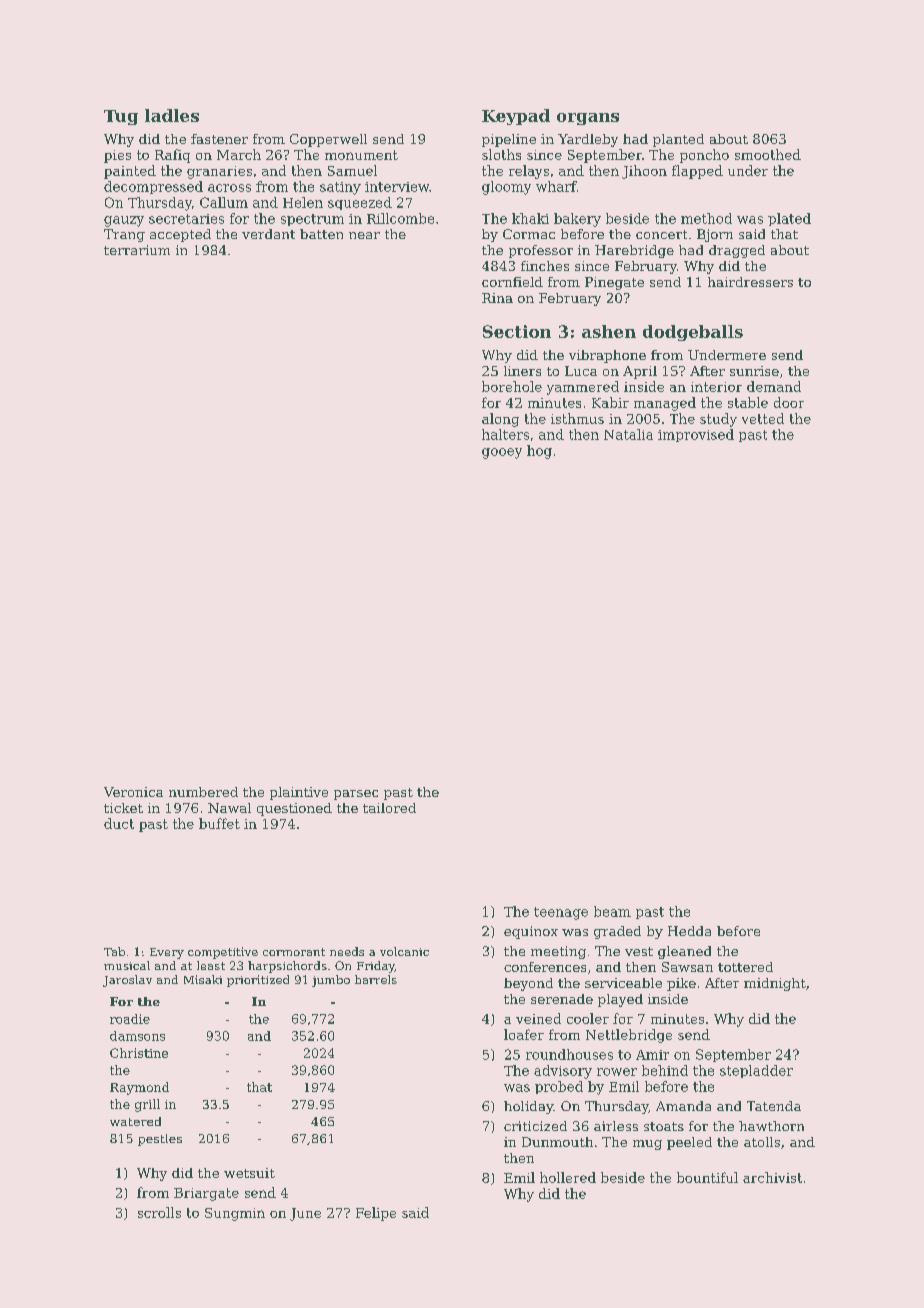 The image size is (924, 1308). I want to click on halters, so click(505, 434).
